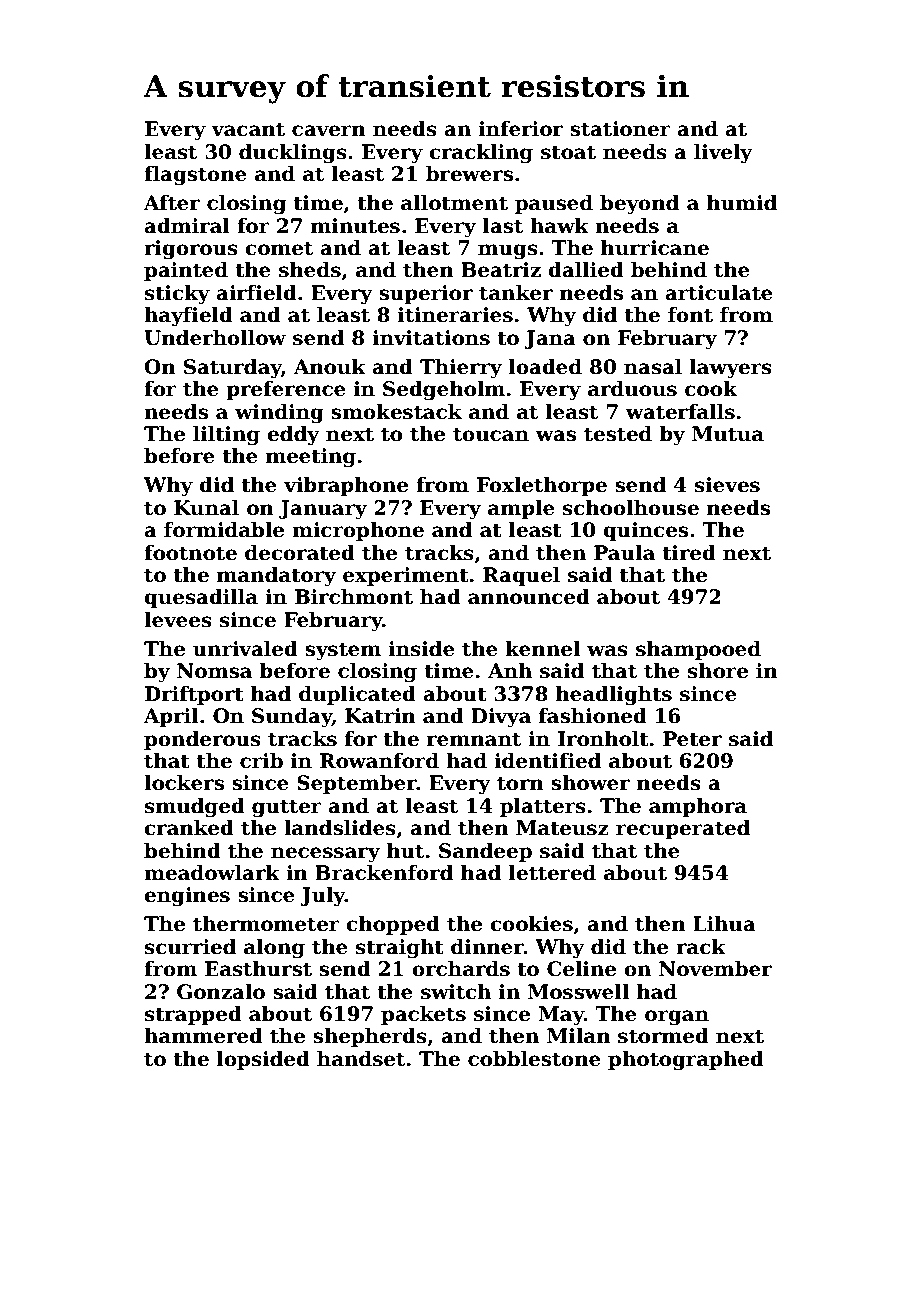 The width and height of the page is (924, 1311). Describe the element at coordinates (491, 434) in the page. I see `toucan` at that location.
